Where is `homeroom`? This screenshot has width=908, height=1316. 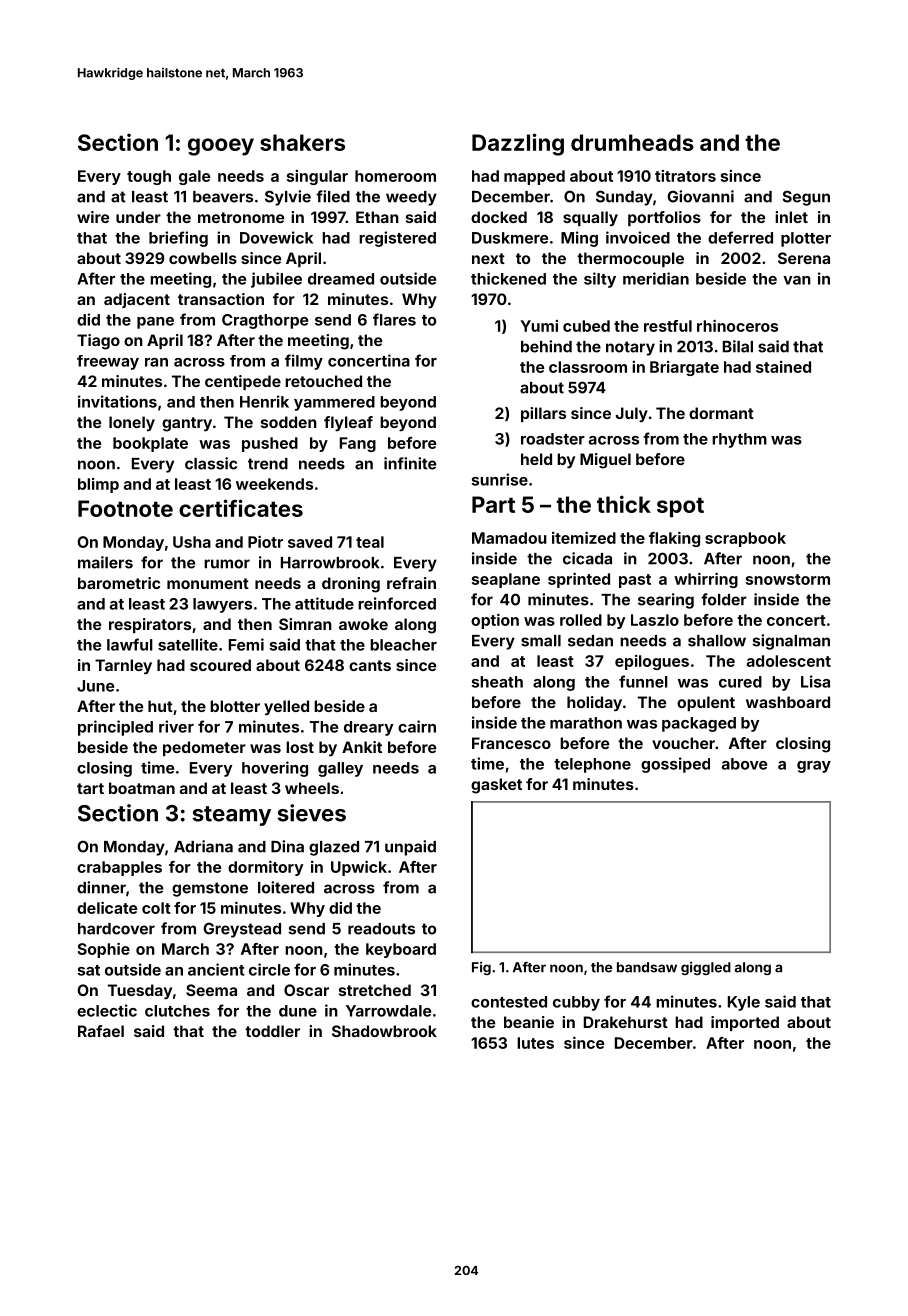
homeroom is located at coordinates (395, 176).
